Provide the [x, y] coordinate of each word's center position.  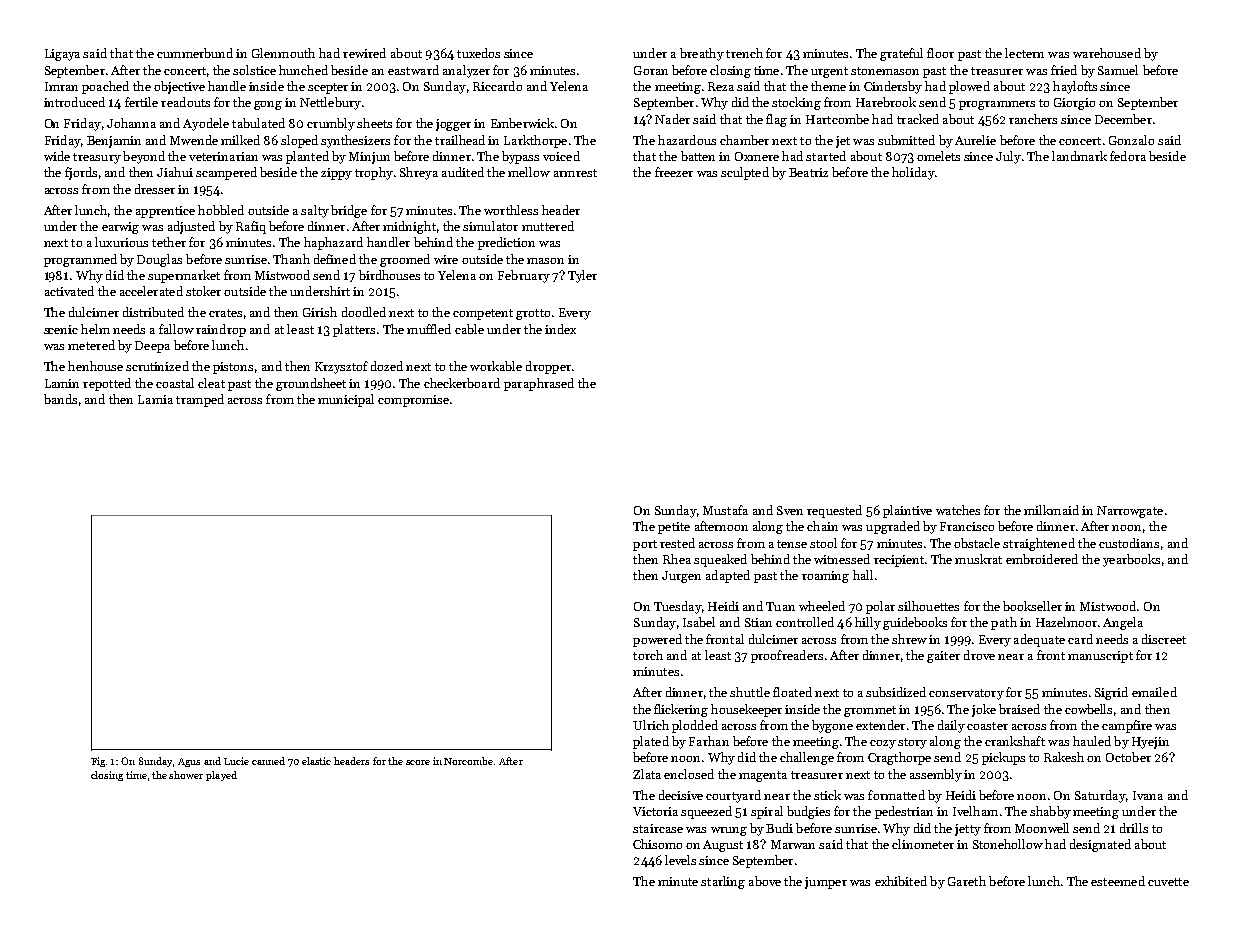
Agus [189, 762]
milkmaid [1051, 510]
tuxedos [478, 53]
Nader [672, 119]
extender [880, 725]
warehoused [1107, 53]
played [221, 776]
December [1123, 119]
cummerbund [195, 53]
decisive [681, 795]
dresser [155, 189]
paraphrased [539, 384]
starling [723, 882]
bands [60, 399]
